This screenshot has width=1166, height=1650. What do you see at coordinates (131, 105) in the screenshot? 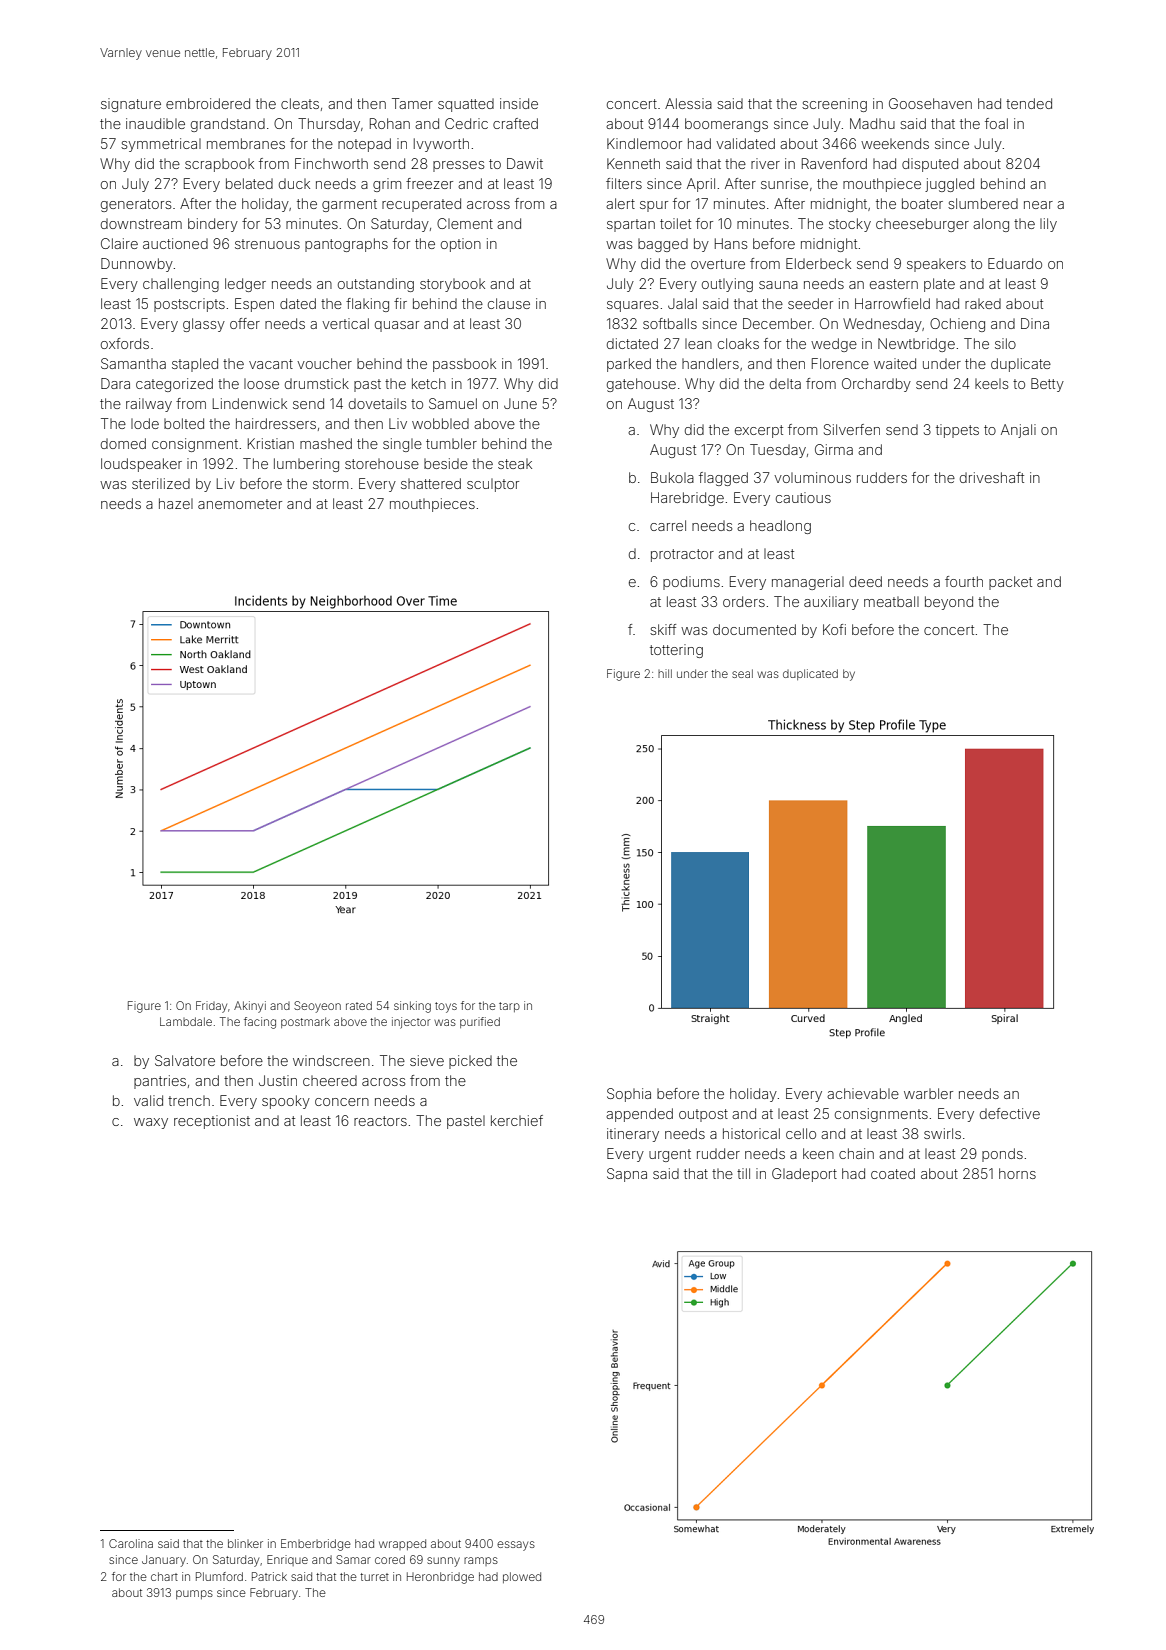
I see `signature` at bounding box center [131, 105].
